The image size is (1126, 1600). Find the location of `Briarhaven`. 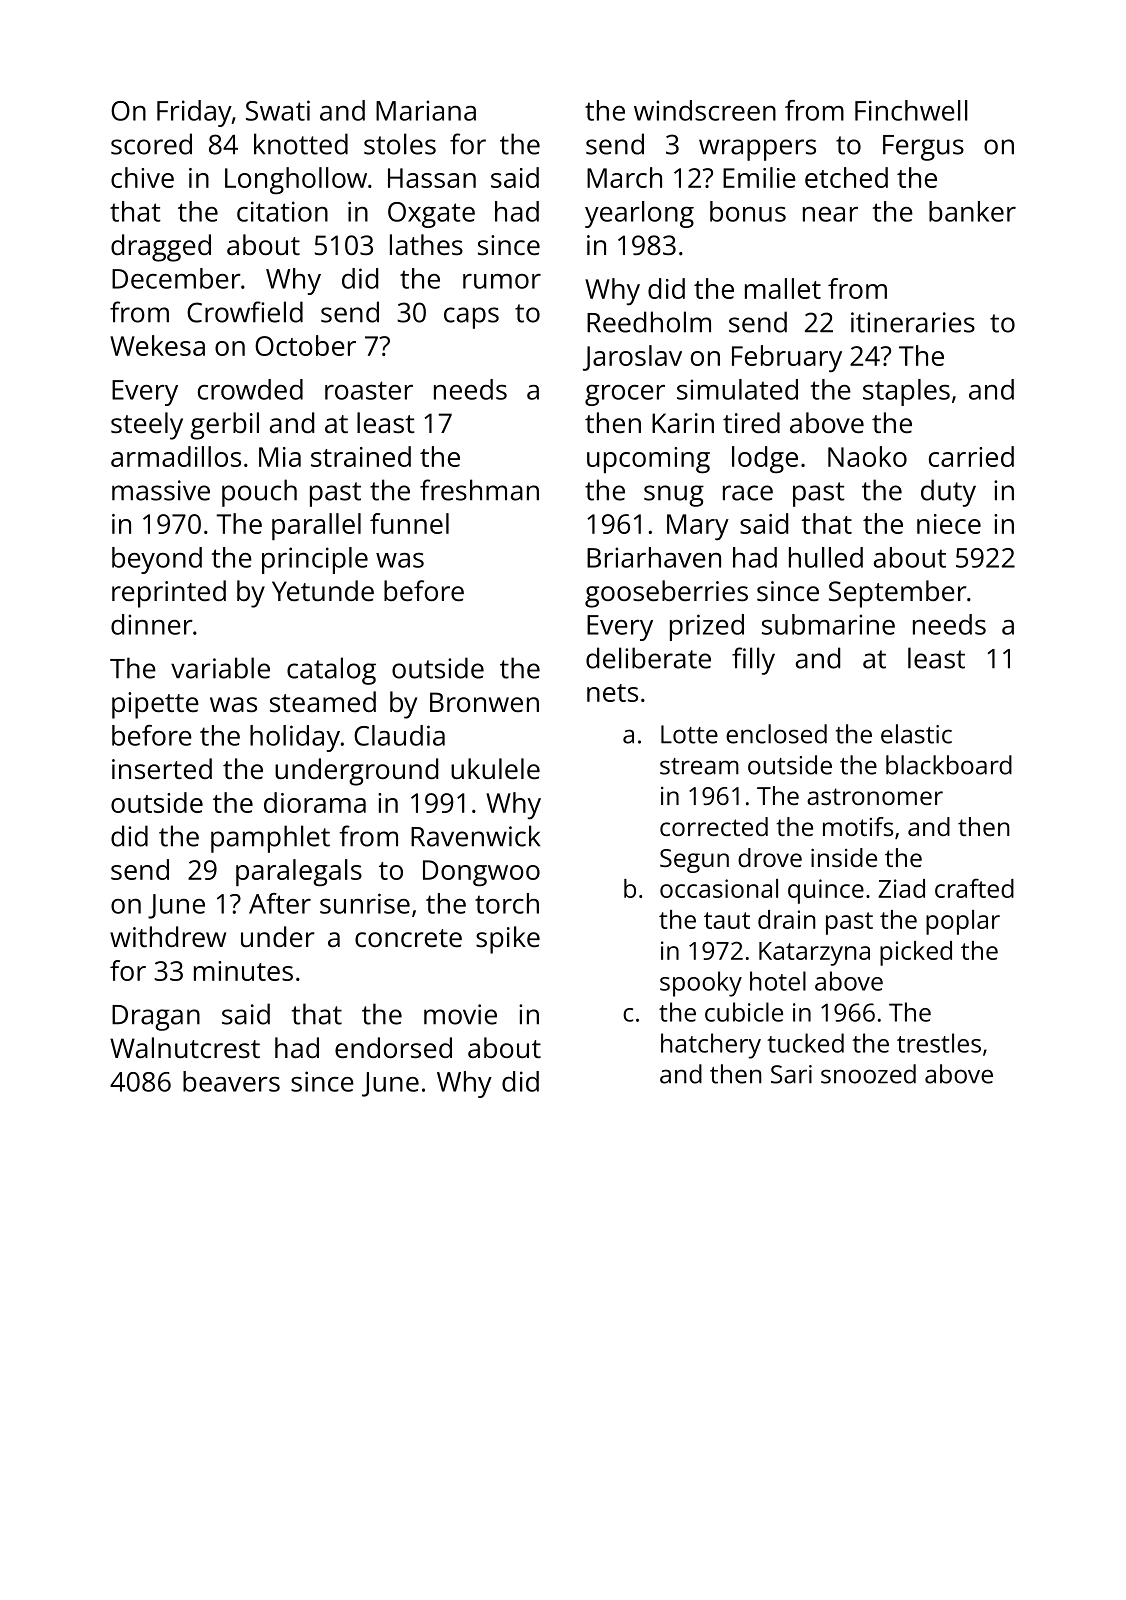

Briarhaven is located at coordinates (654, 557).
